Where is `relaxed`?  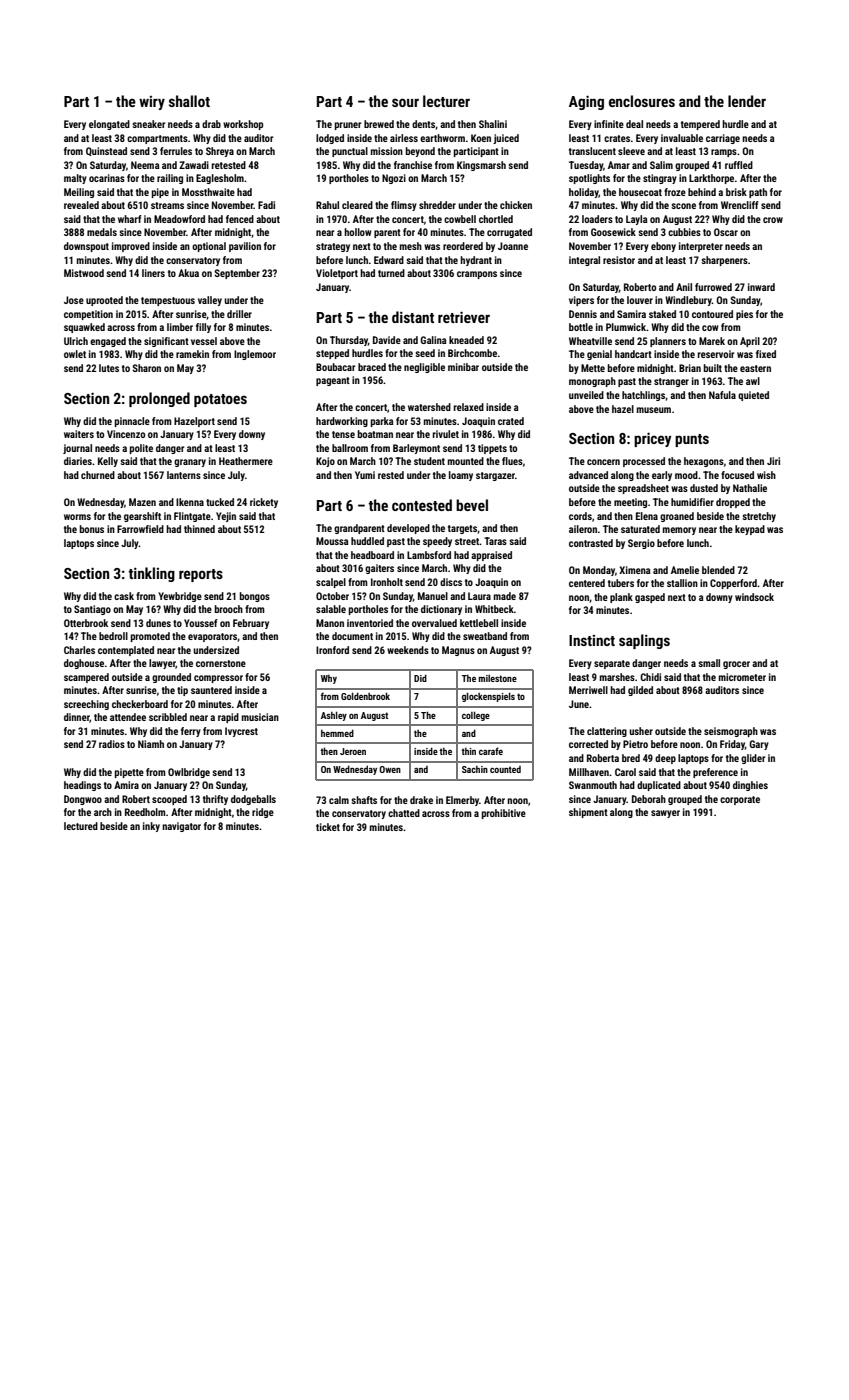
relaxed is located at coordinates (469, 407).
